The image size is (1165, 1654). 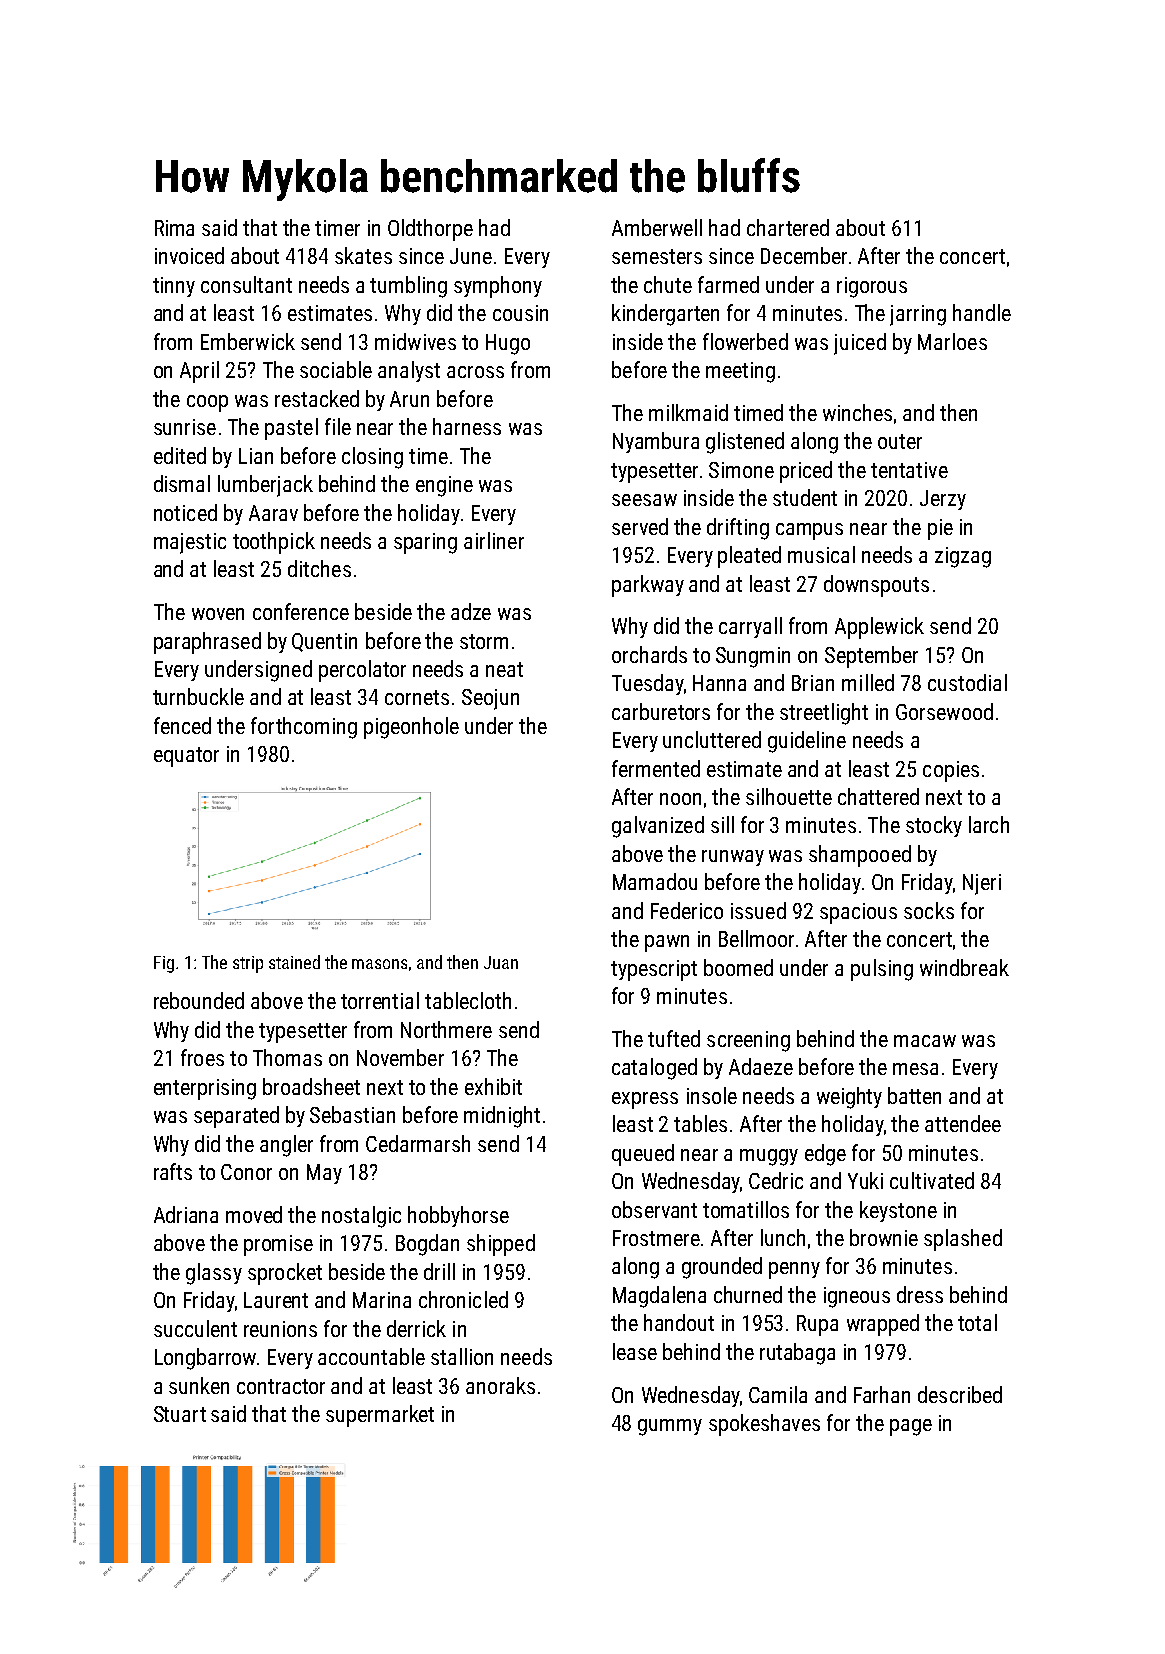 I want to click on adze, so click(x=471, y=611).
